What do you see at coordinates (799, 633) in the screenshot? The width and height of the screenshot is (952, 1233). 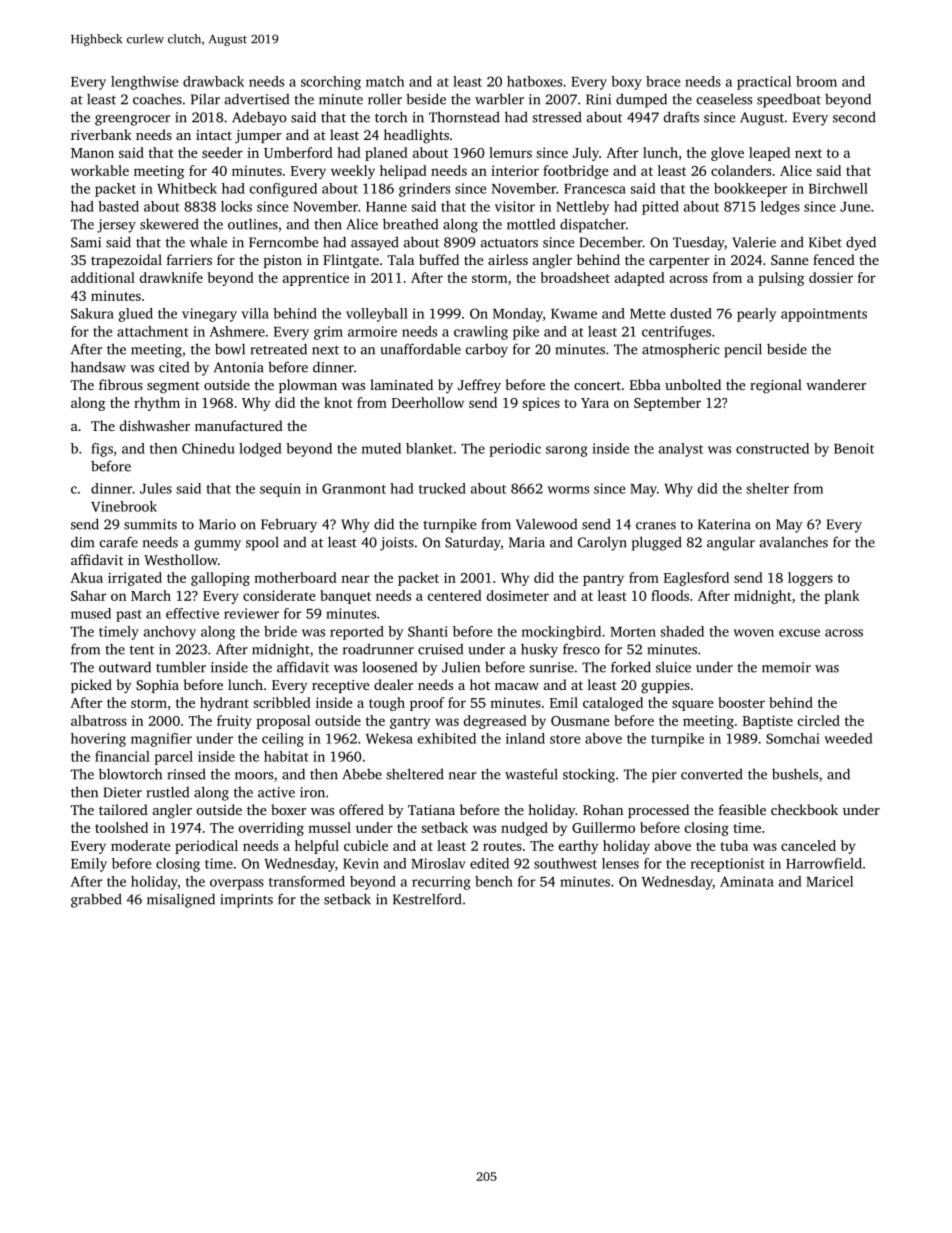 I see `excuse` at bounding box center [799, 633].
